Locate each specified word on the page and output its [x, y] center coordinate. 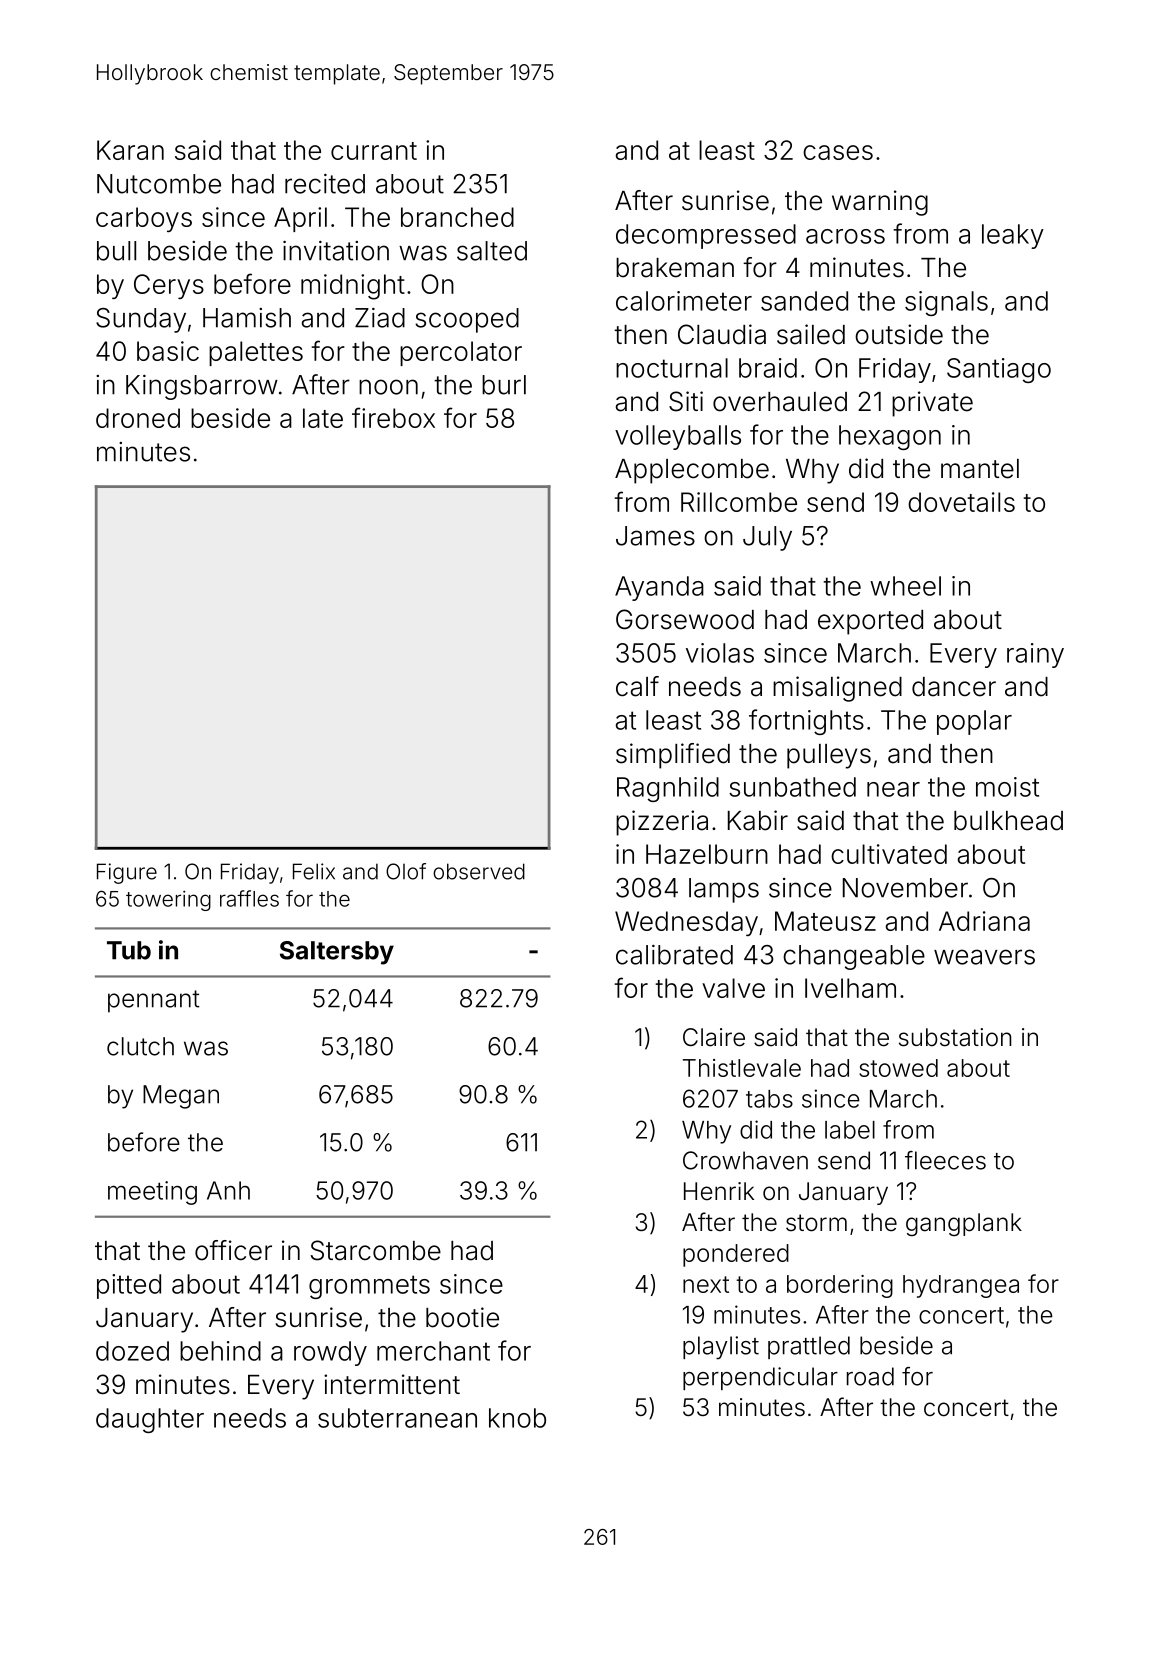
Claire [714, 1037]
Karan [130, 150]
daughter [150, 1420]
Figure [127, 873]
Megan [181, 1097]
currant [374, 151]
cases [838, 152]
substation [955, 1037]
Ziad [380, 318]
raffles [249, 898]
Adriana [984, 921]
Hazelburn [707, 854]
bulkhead [1008, 821]
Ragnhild [668, 789]
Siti [686, 401]
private [932, 404]
